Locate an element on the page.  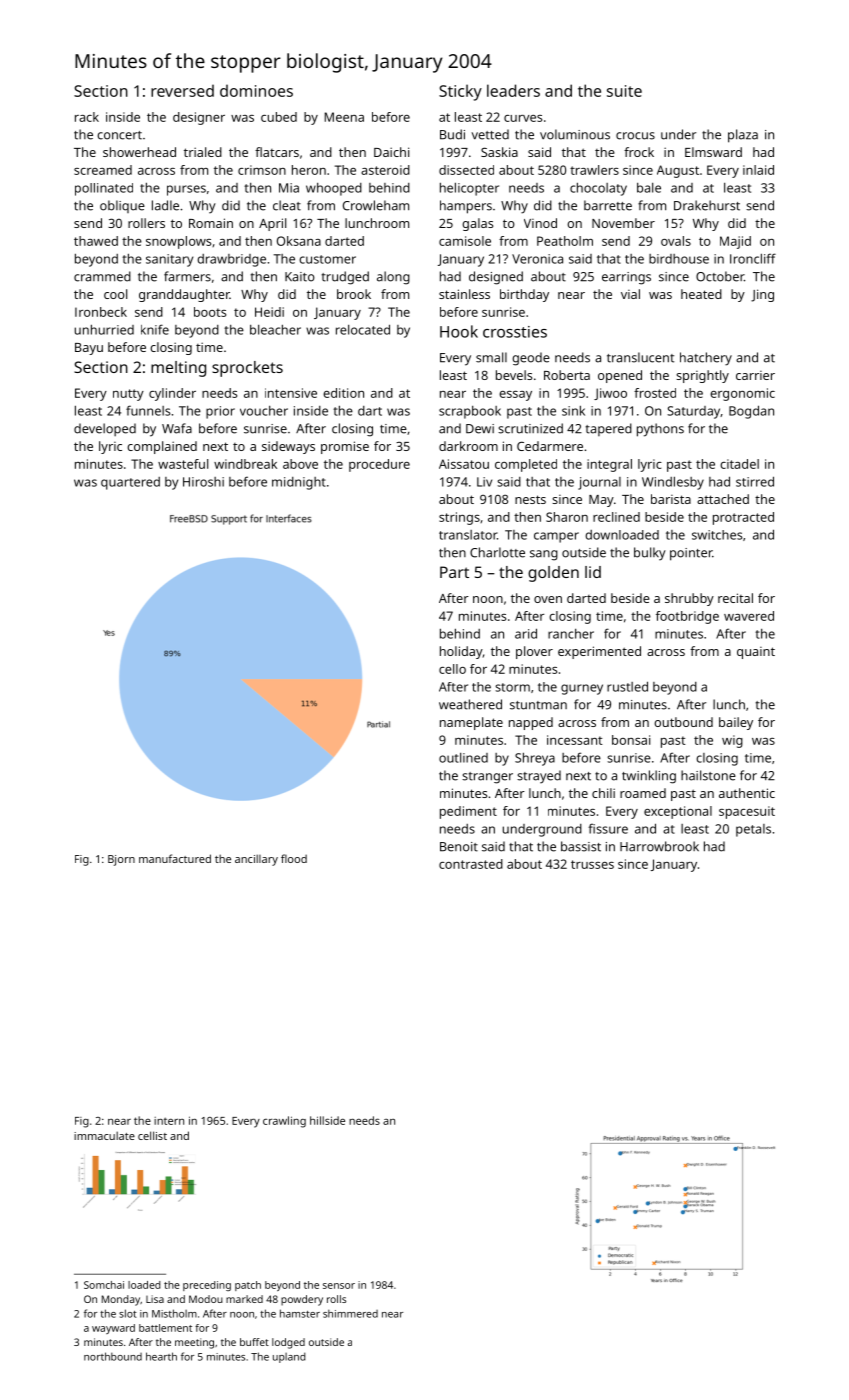
Sticky is located at coordinates (460, 92).
